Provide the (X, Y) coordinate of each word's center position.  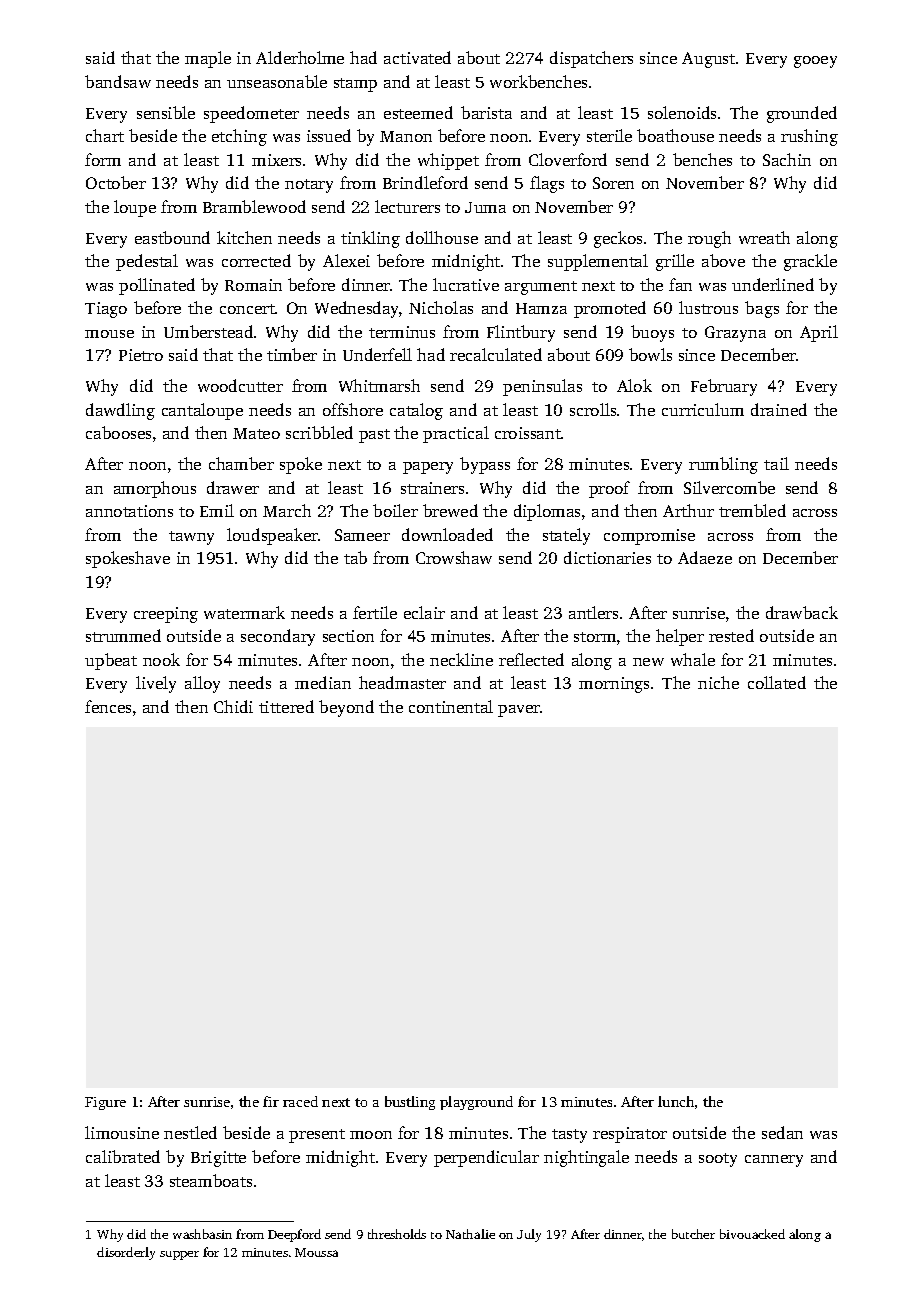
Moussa (316, 1252)
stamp (355, 85)
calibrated (123, 1156)
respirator (630, 1135)
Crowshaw (454, 557)
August (708, 60)
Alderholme (300, 57)
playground (476, 1103)
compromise (649, 537)
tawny (191, 538)
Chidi (233, 706)
